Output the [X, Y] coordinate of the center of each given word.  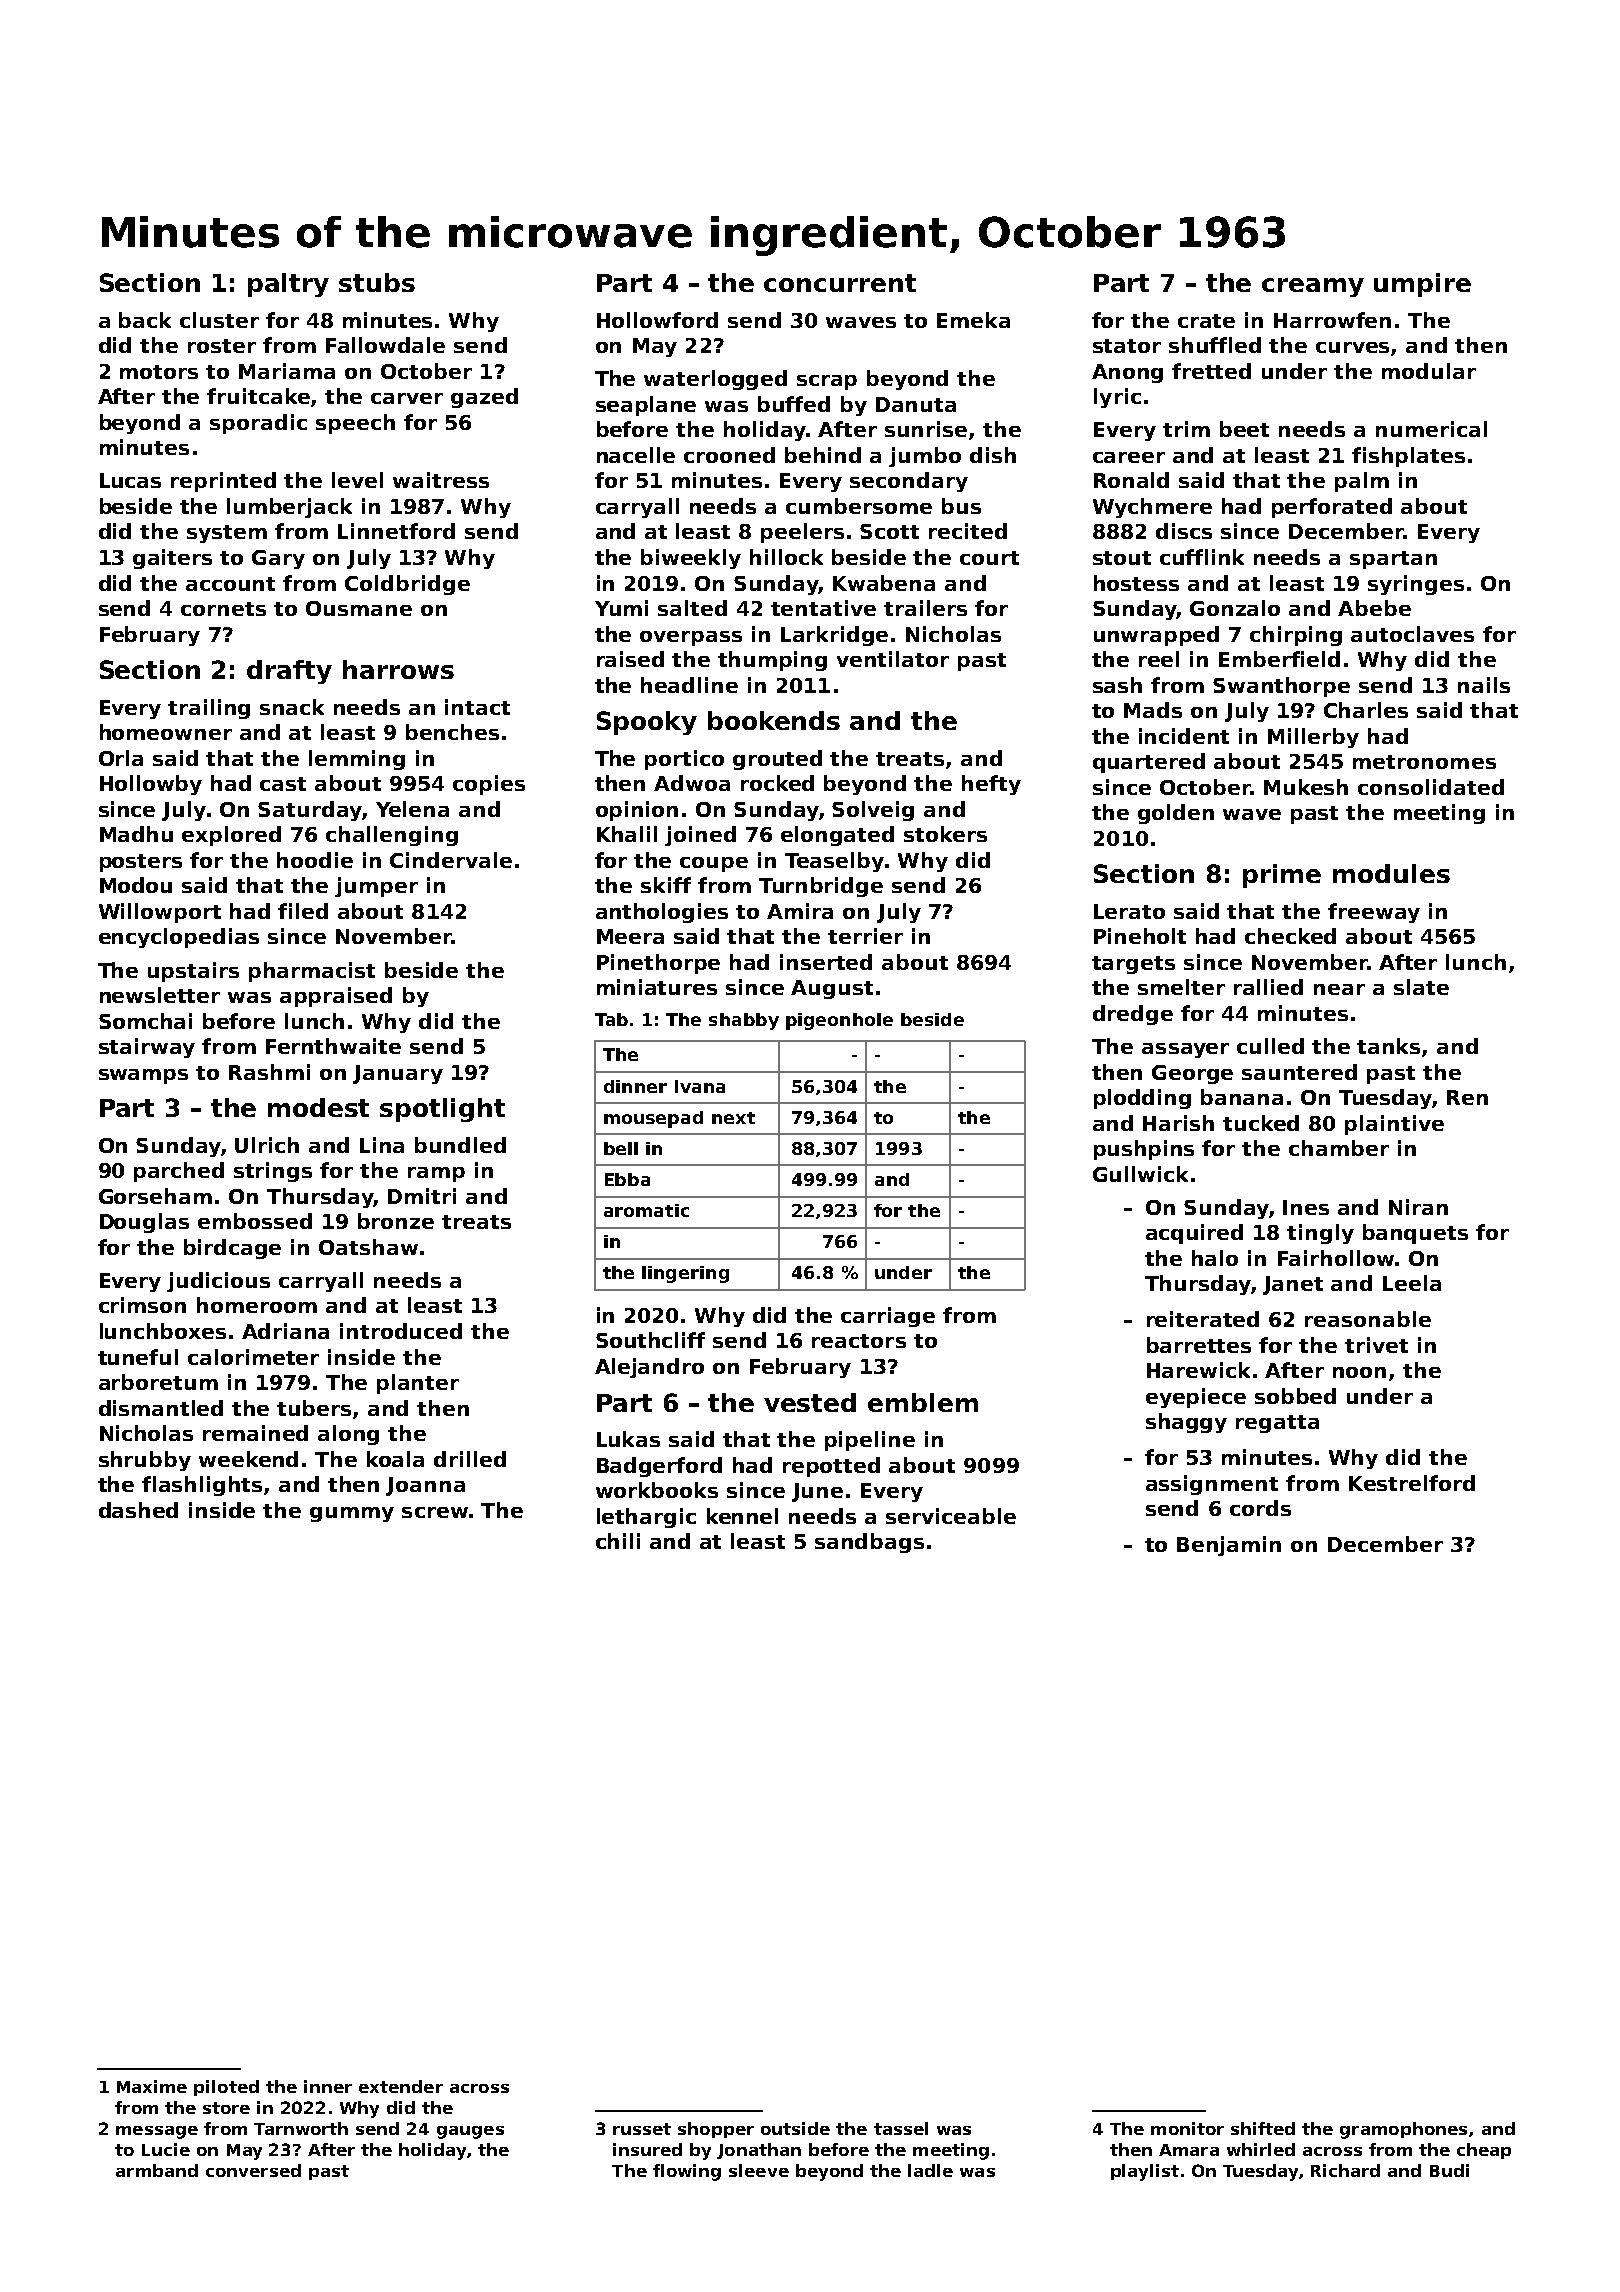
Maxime [152, 2086]
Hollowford [657, 320]
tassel [901, 2128]
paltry [288, 285]
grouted [777, 760]
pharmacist [312, 972]
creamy [1313, 287]
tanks [1388, 1046]
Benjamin [1229, 1546]
